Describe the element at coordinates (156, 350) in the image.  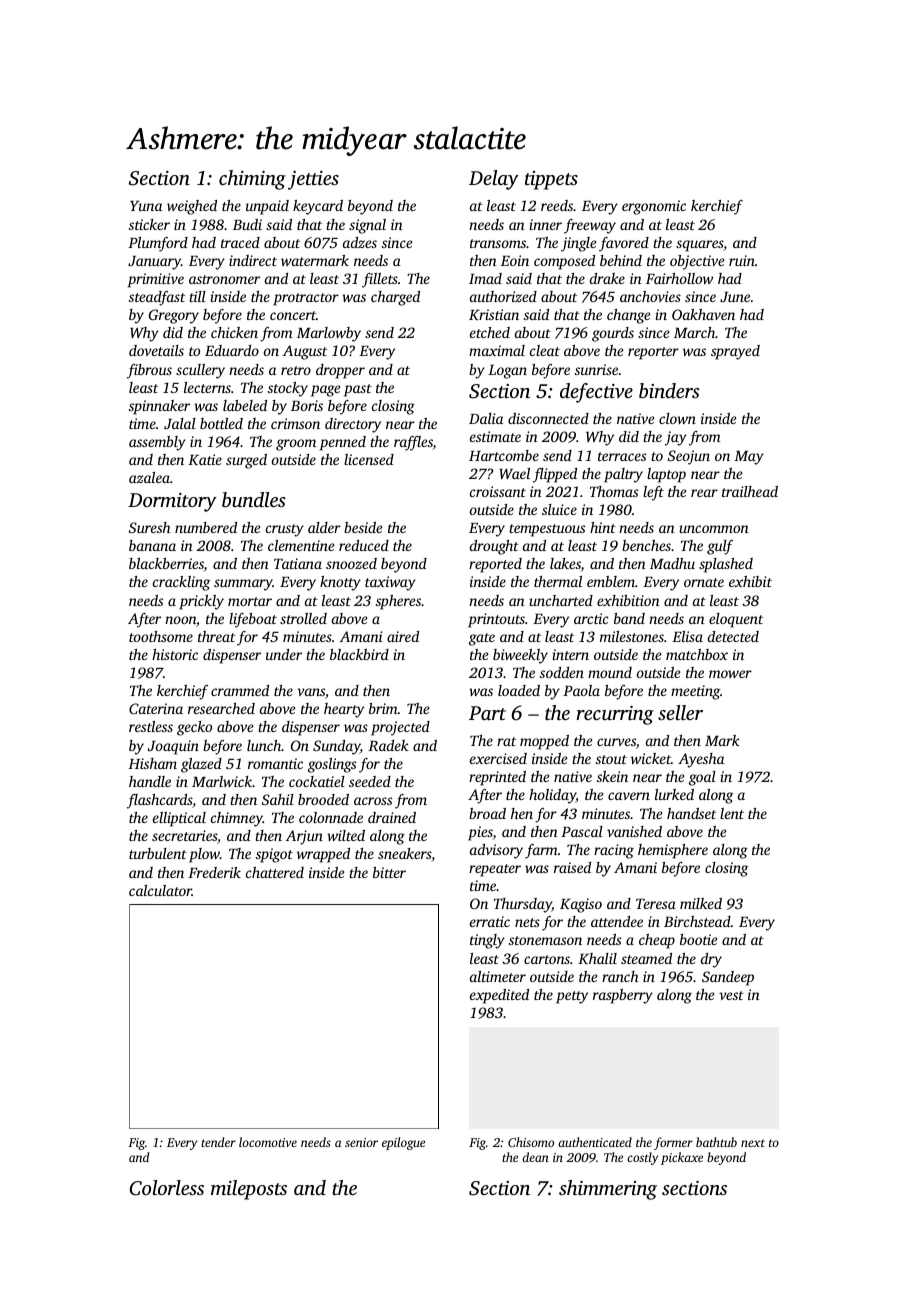
I see `dovetails` at that location.
